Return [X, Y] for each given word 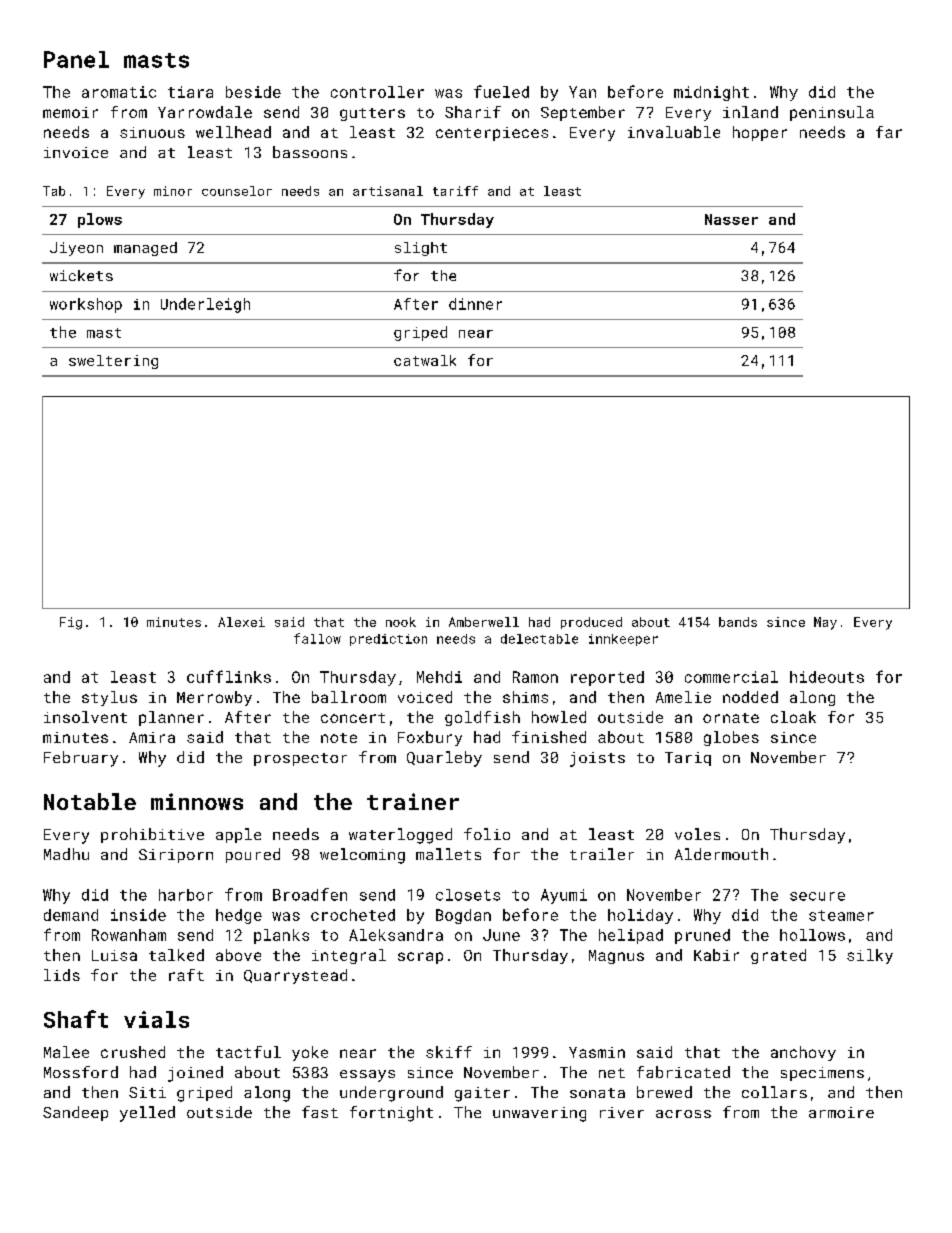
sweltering [113, 362]
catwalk [425, 360]
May [825, 623]
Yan [582, 92]
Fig [71, 623]
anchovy [803, 1053]
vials [156, 1019]
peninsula [832, 113]
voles [697, 834]
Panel [76, 59]
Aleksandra [396, 935]
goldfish [482, 718]
